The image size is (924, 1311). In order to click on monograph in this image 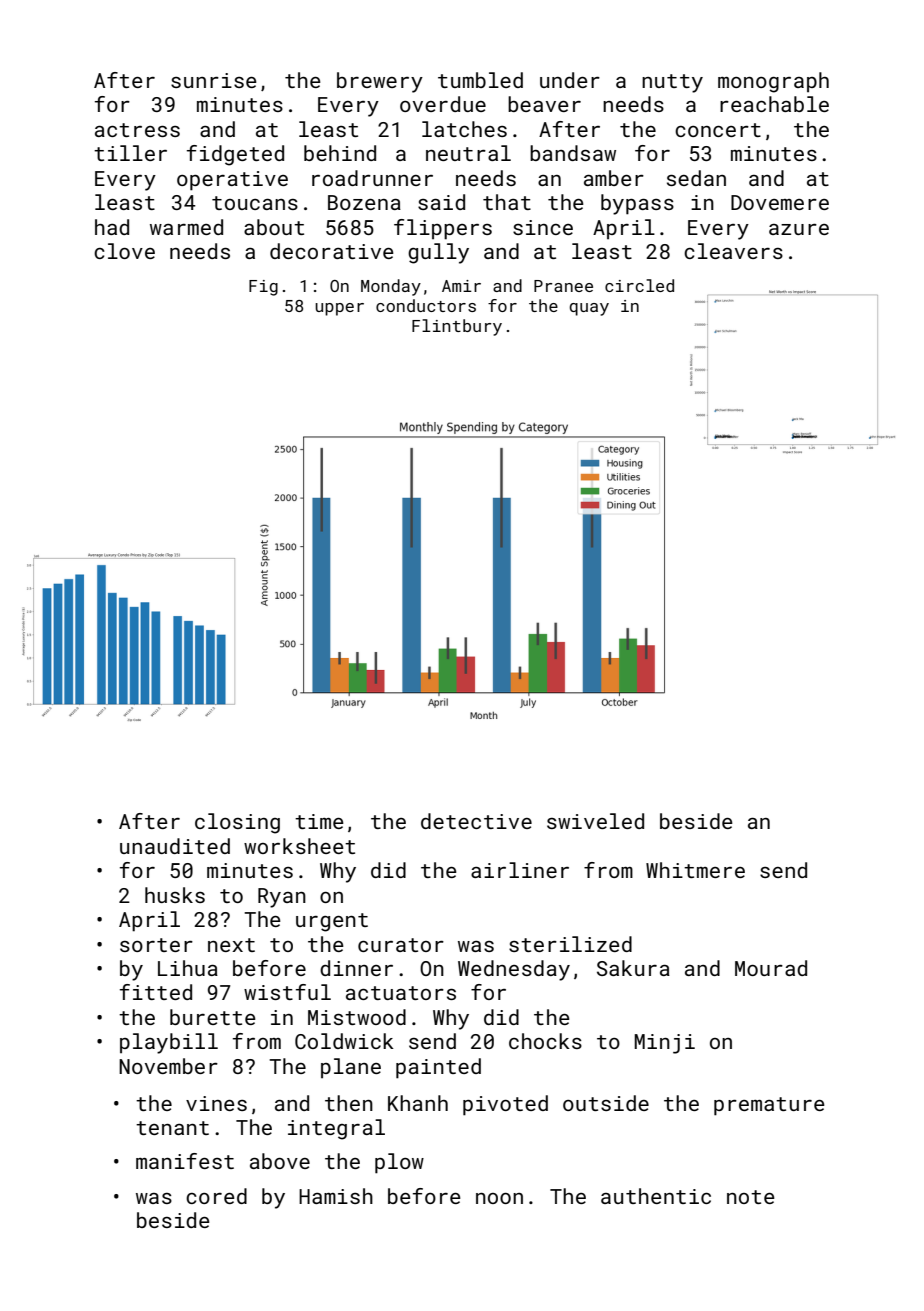, I will do `click(773, 82)`.
